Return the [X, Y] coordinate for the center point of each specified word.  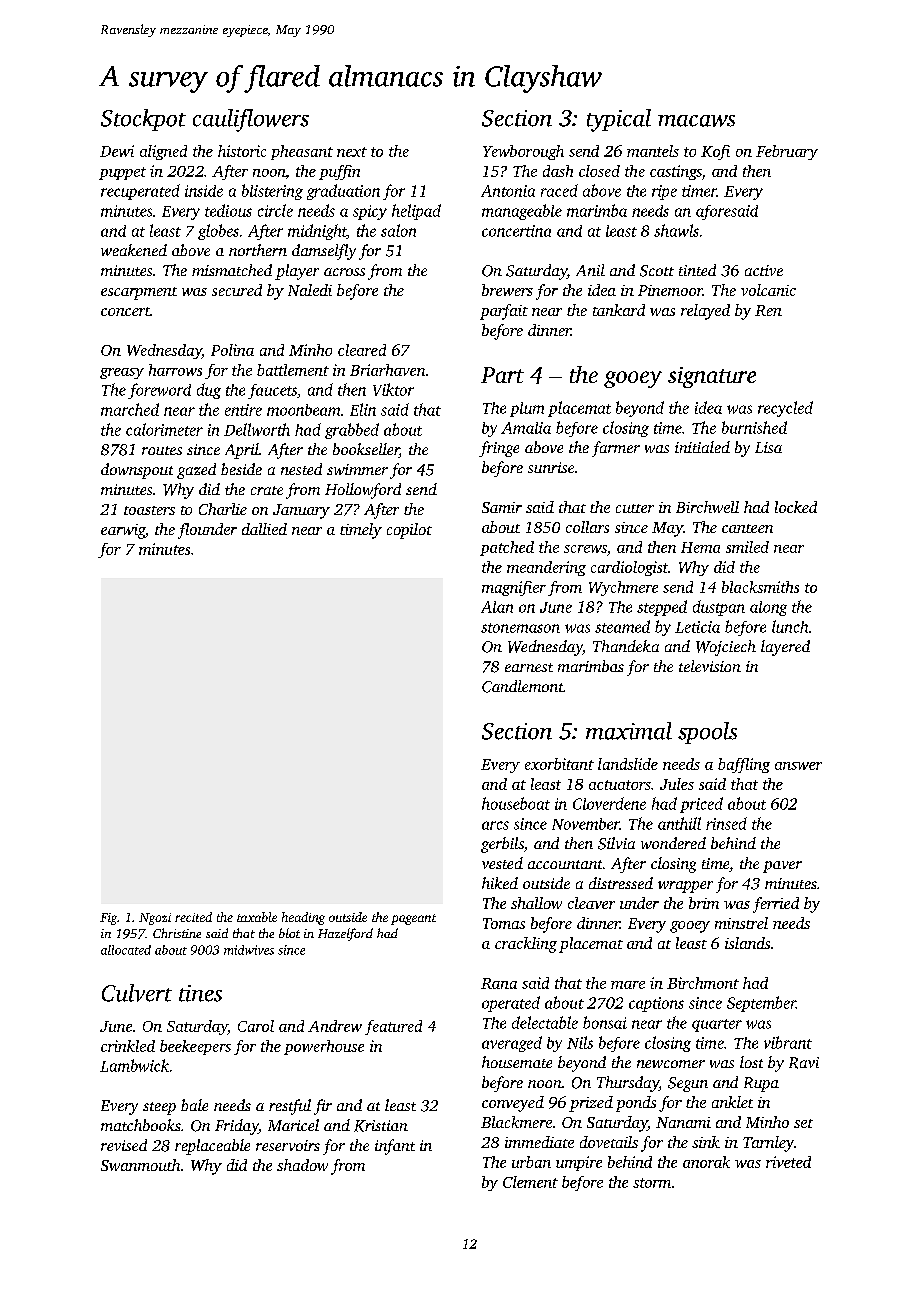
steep [159, 1108]
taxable [257, 917]
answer [798, 766]
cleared [362, 350]
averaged [512, 1044]
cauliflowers [251, 120]
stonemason [520, 628]
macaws [696, 121]
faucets [272, 391]
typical [619, 120]
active [764, 270]
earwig [123, 531]
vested [502, 863]
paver [782, 867]
